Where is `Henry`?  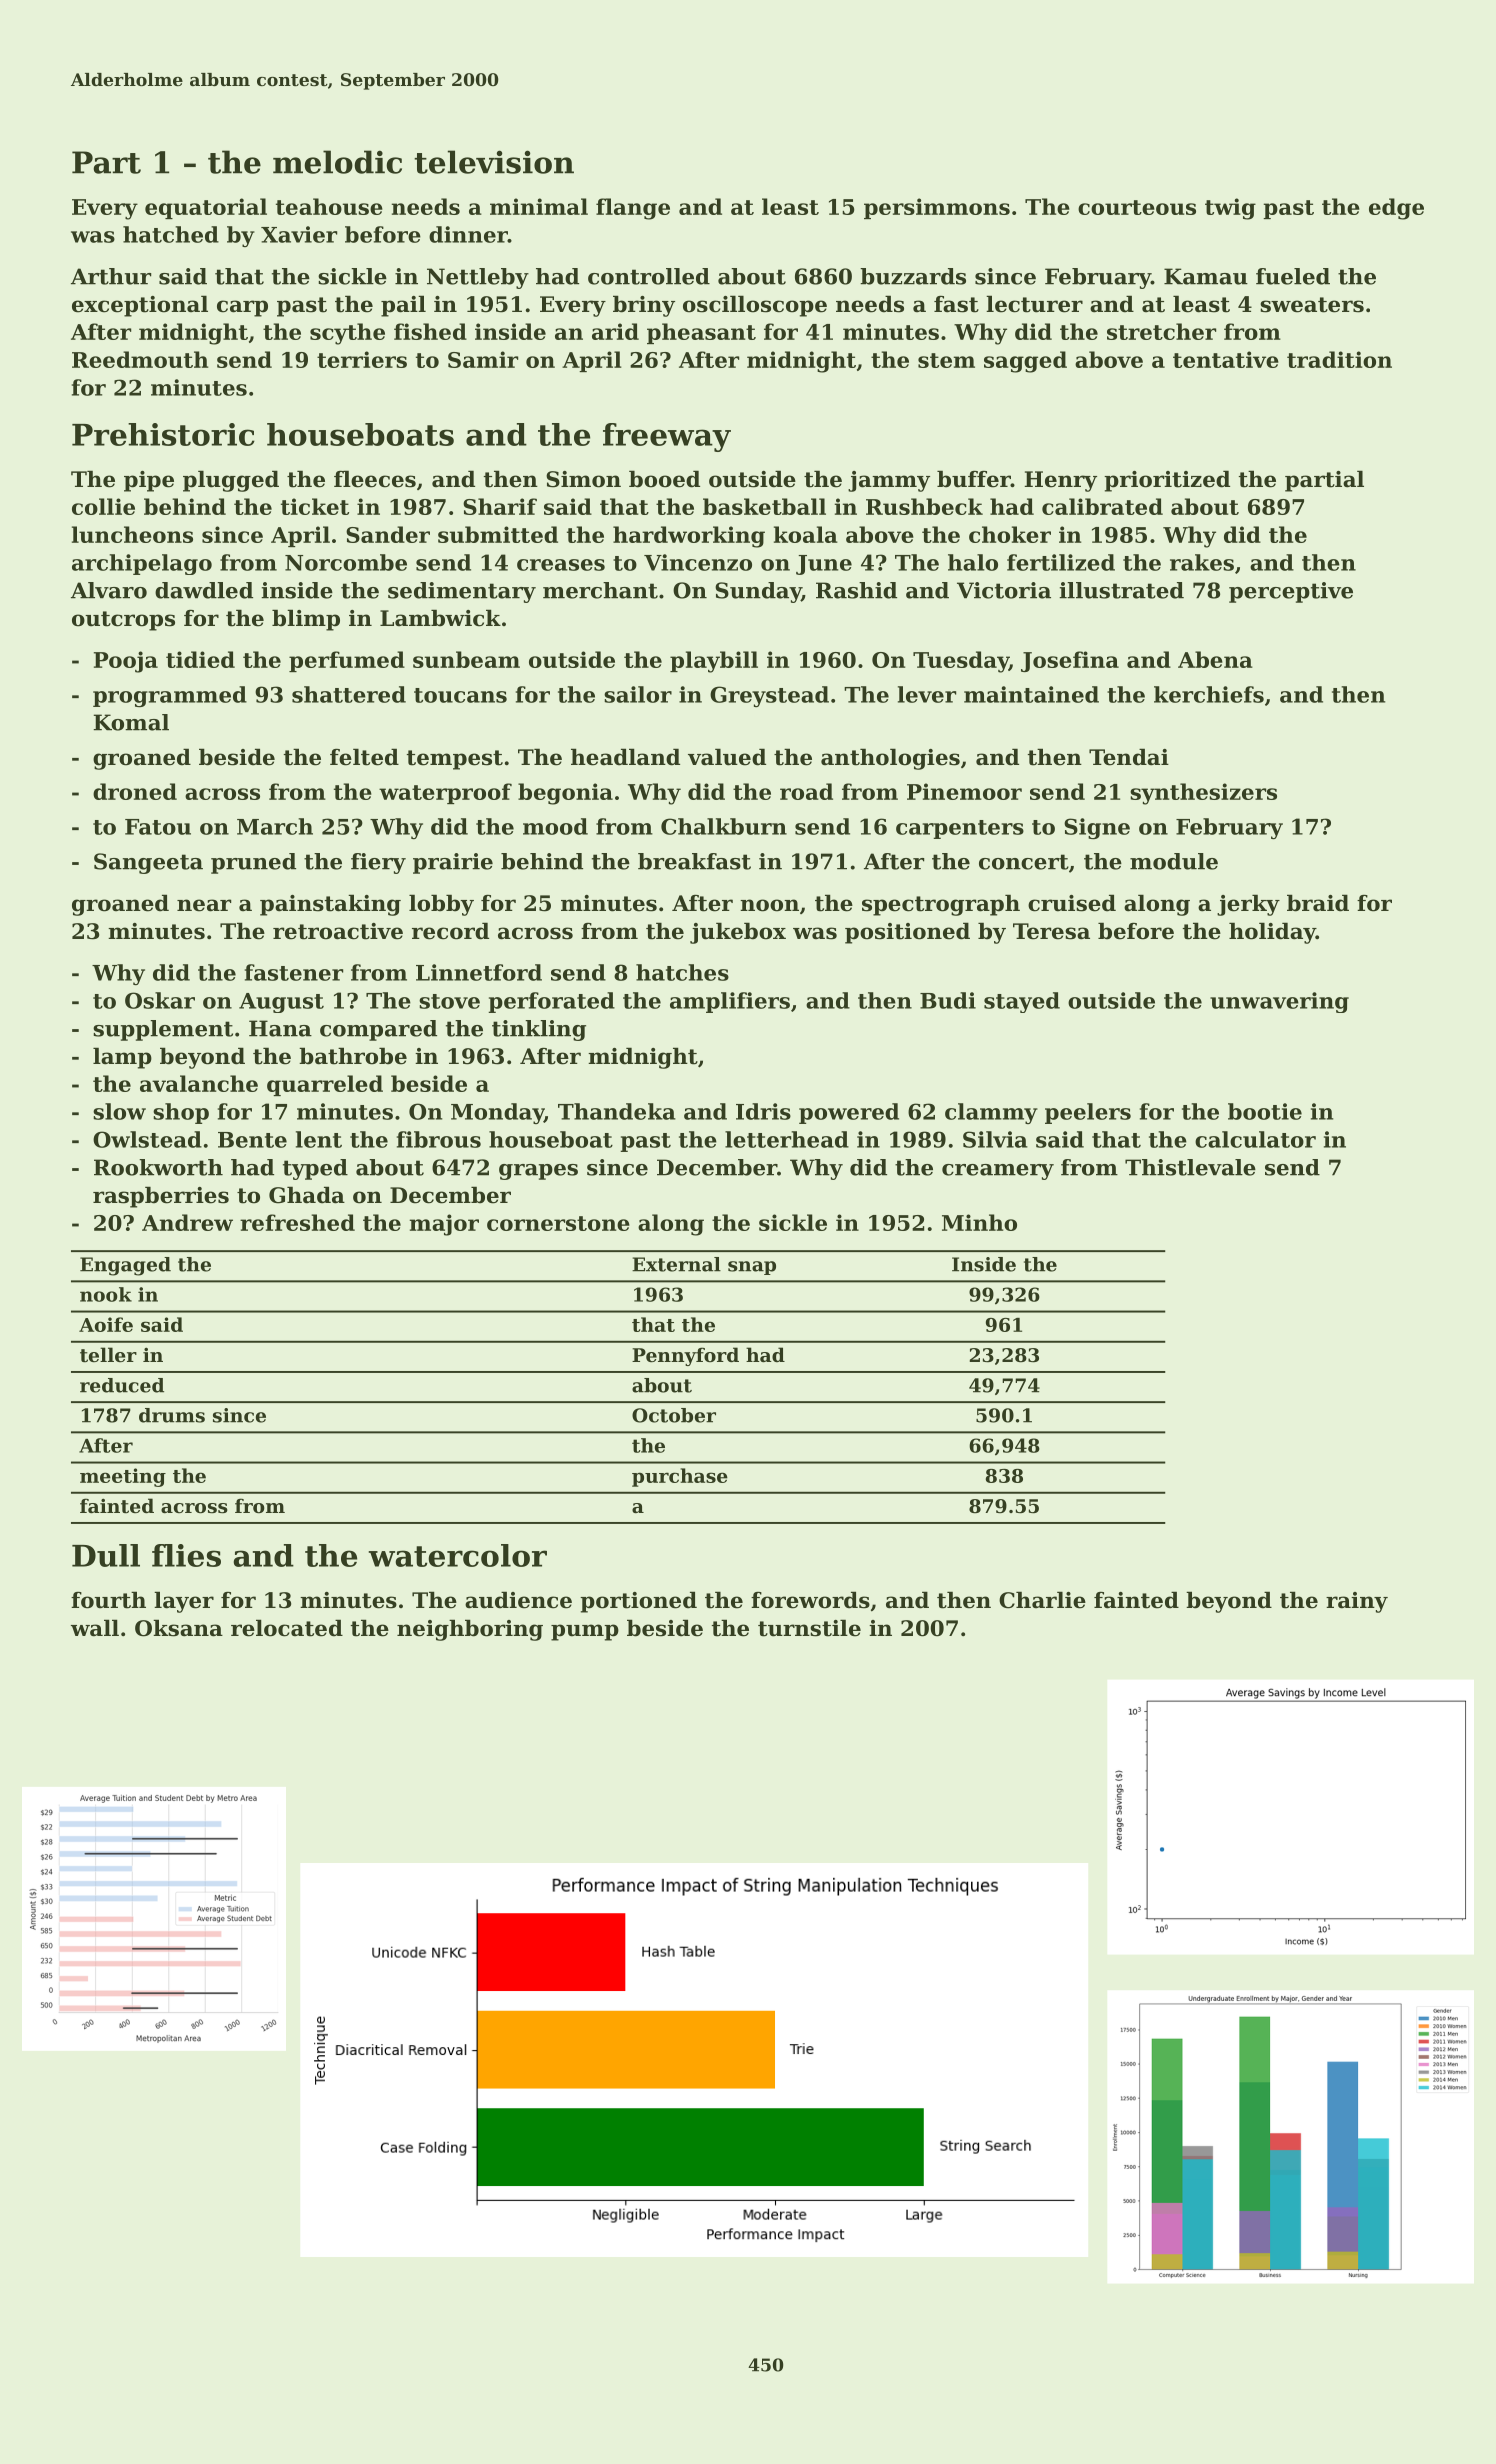 Henry is located at coordinates (1060, 481).
